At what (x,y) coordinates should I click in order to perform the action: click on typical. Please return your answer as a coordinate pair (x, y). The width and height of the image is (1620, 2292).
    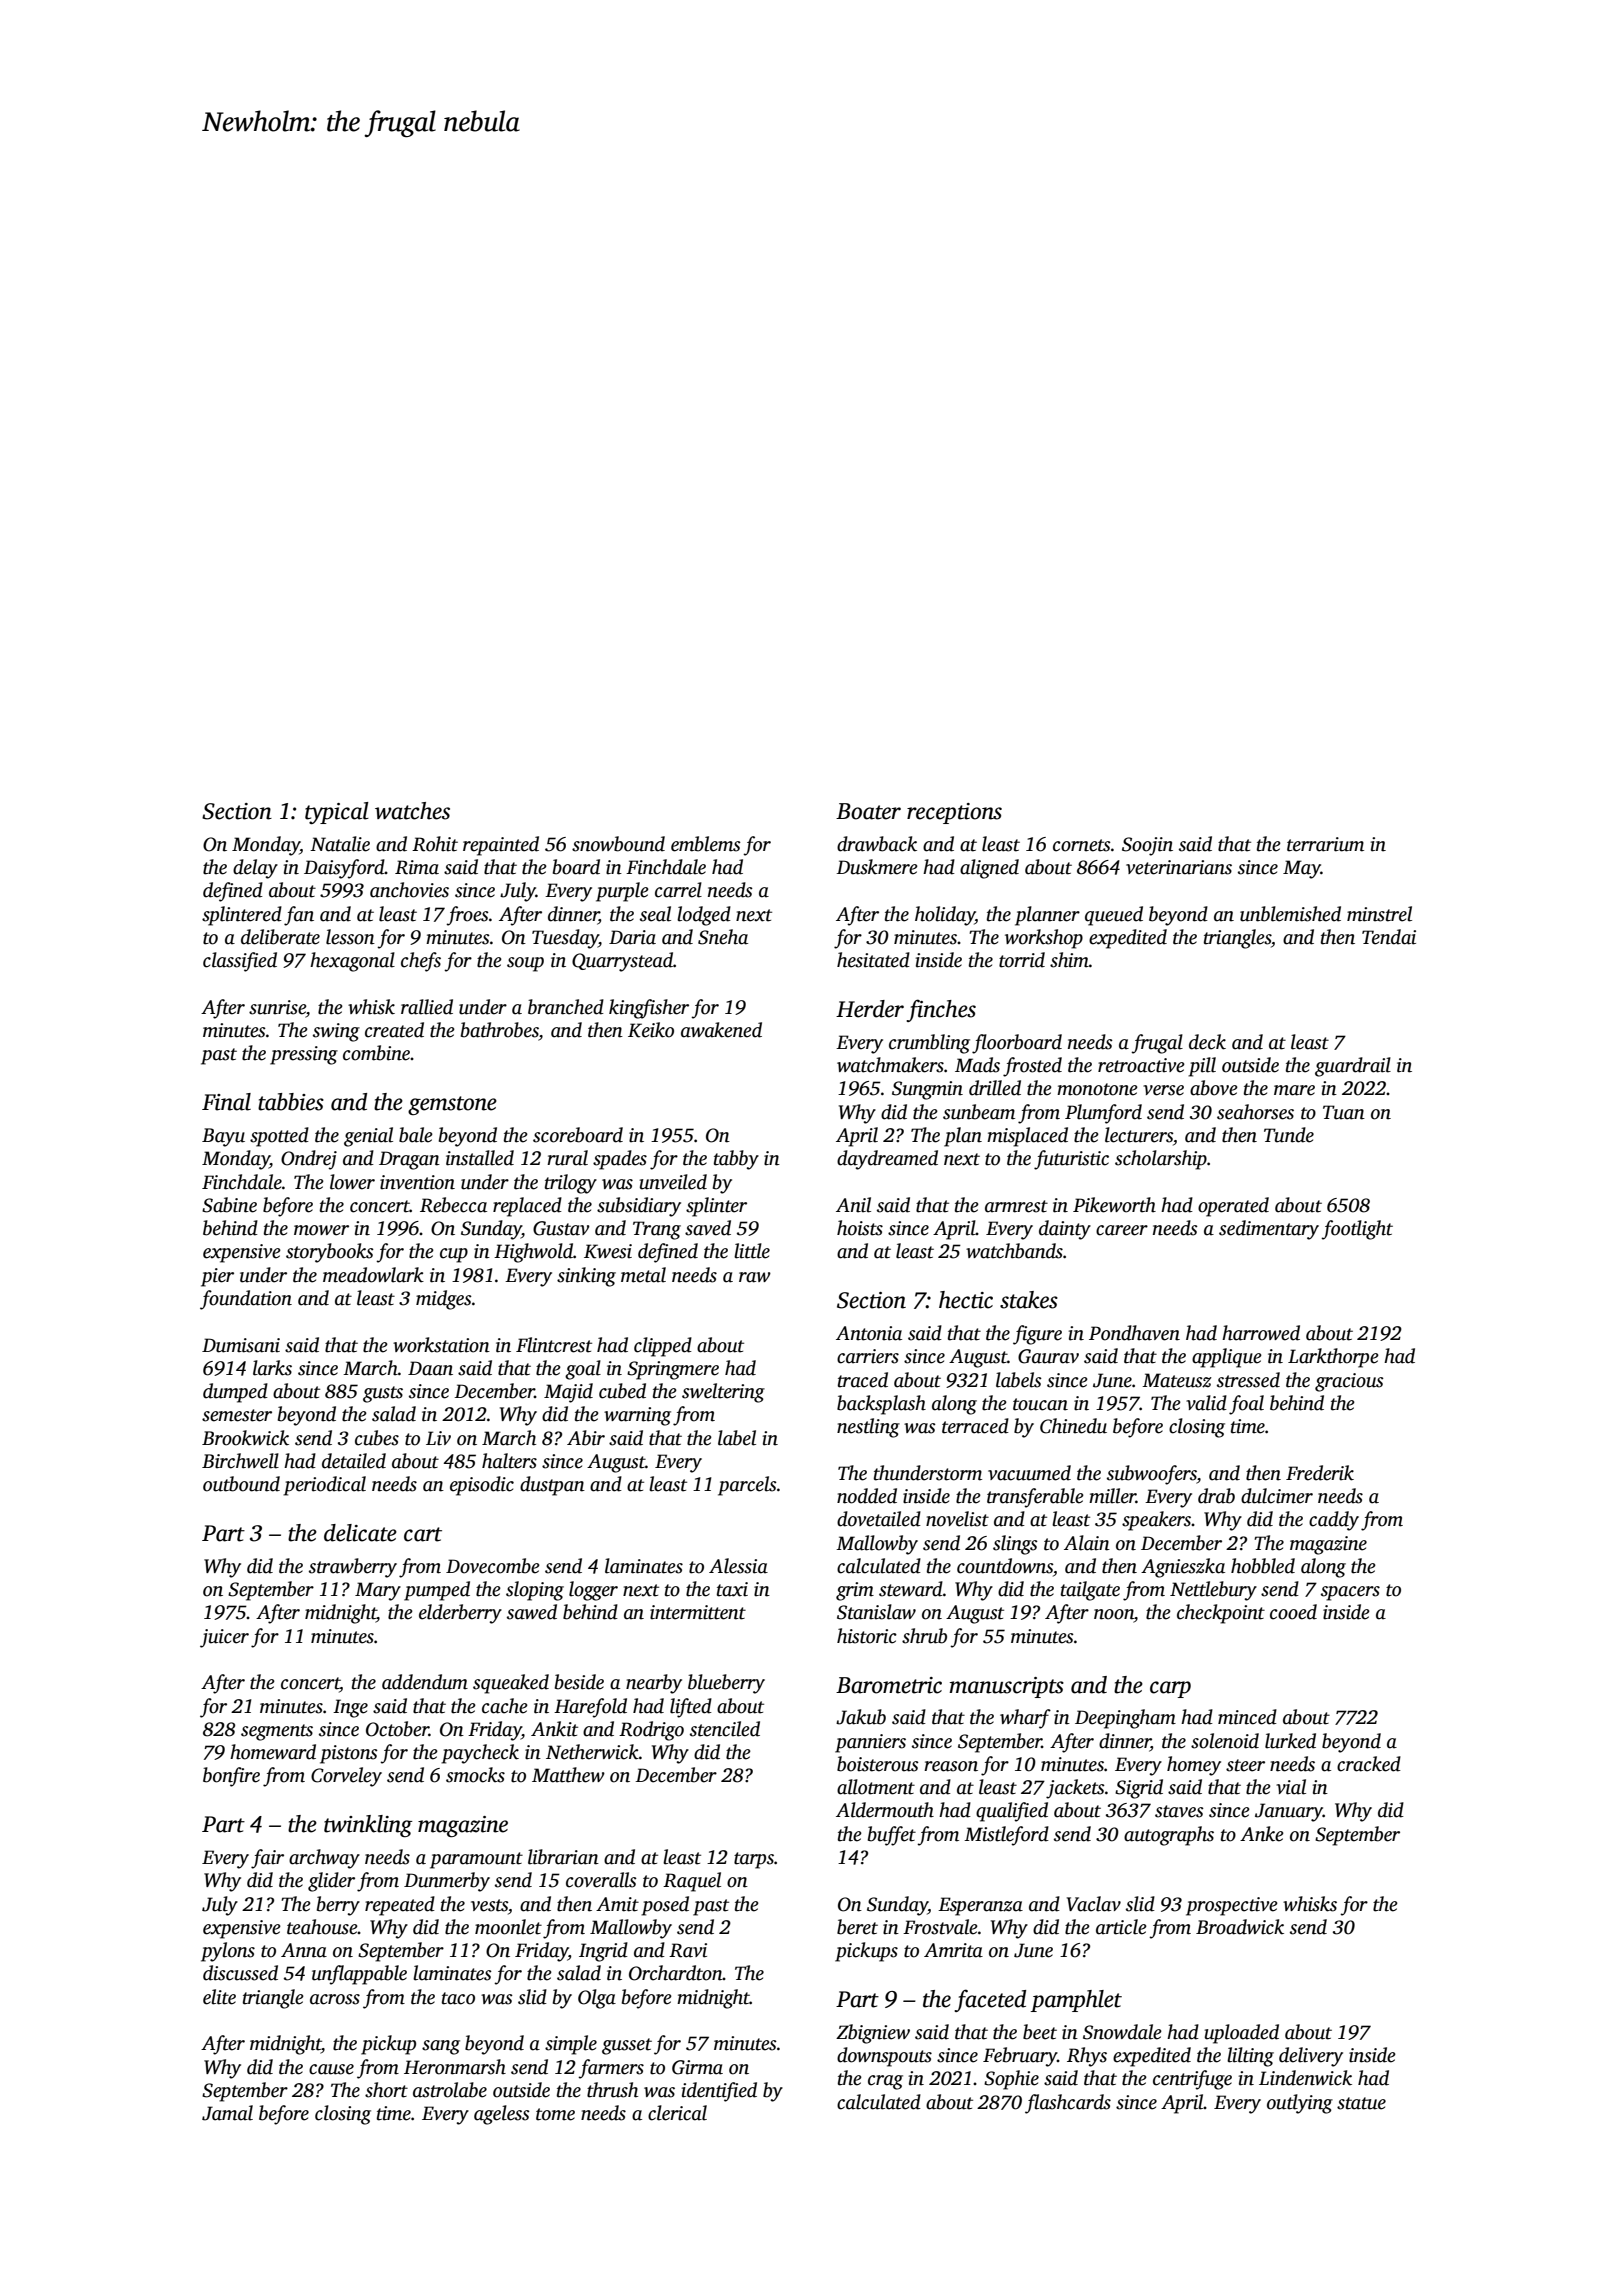
    Looking at the image, I should click on (337, 813).
